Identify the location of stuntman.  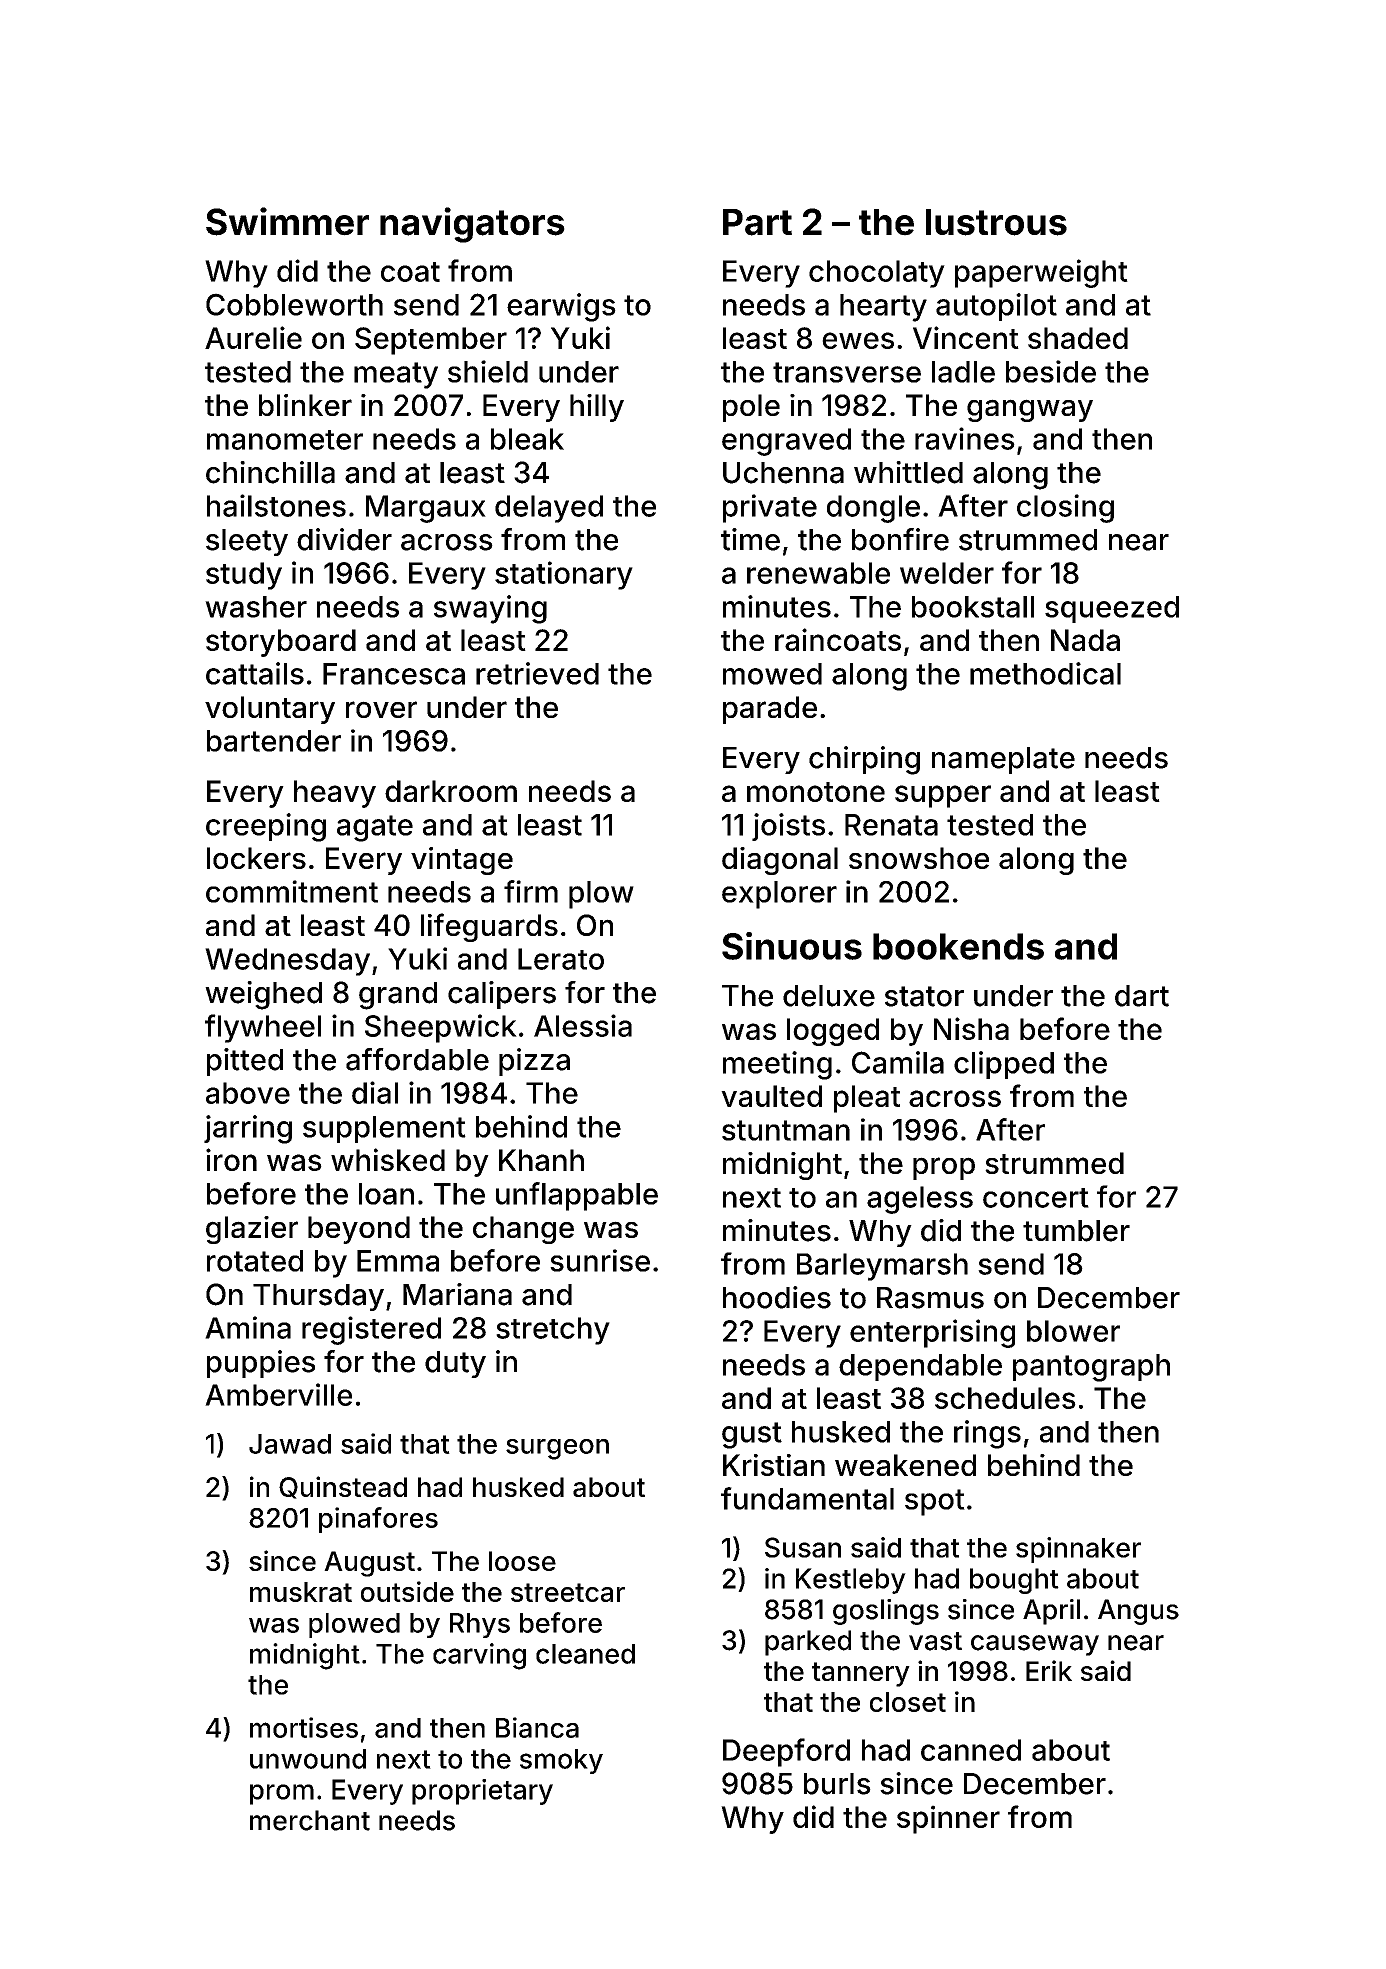
(786, 1130).
